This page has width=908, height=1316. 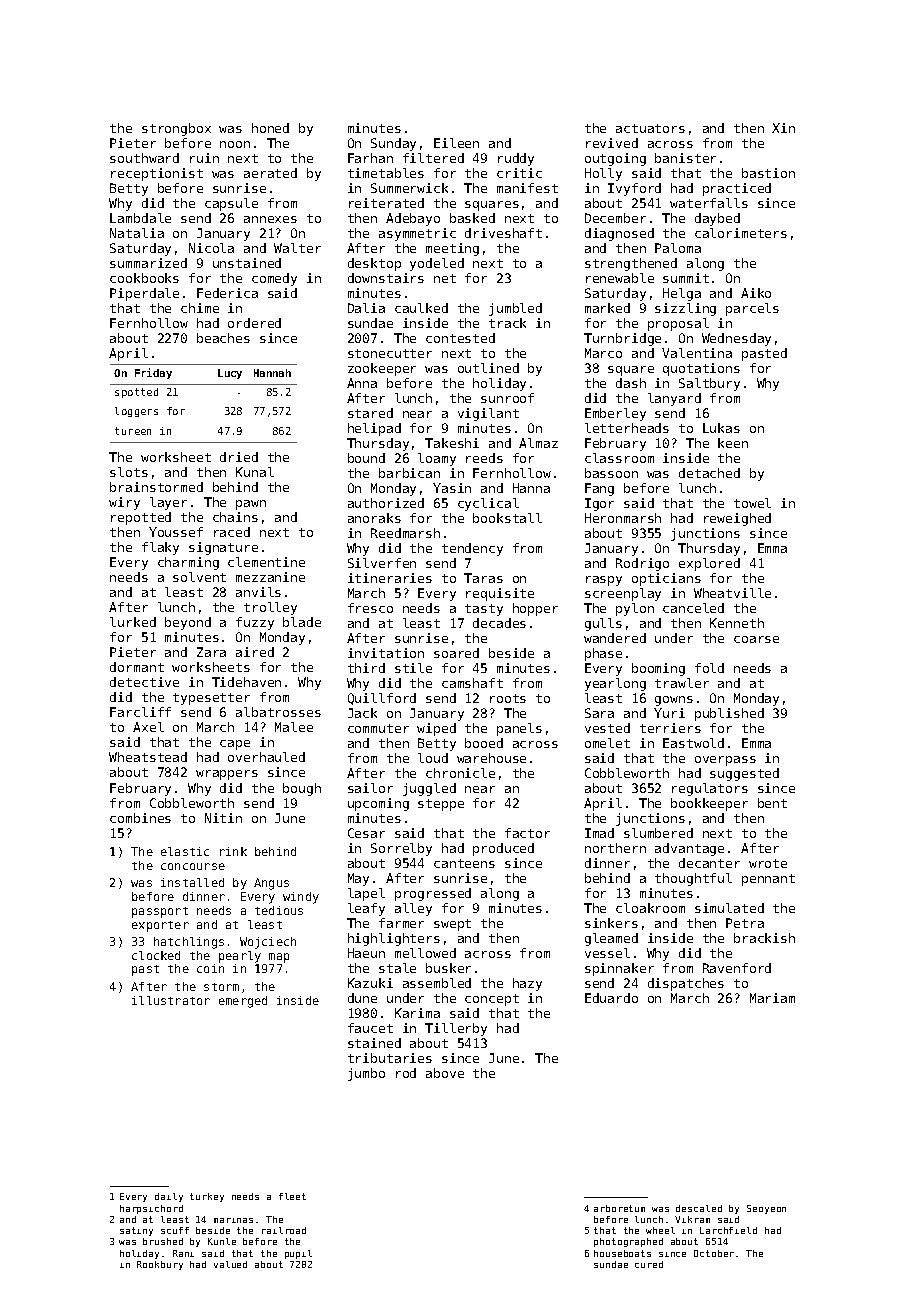 I want to click on Wheatville, so click(x=732, y=593).
